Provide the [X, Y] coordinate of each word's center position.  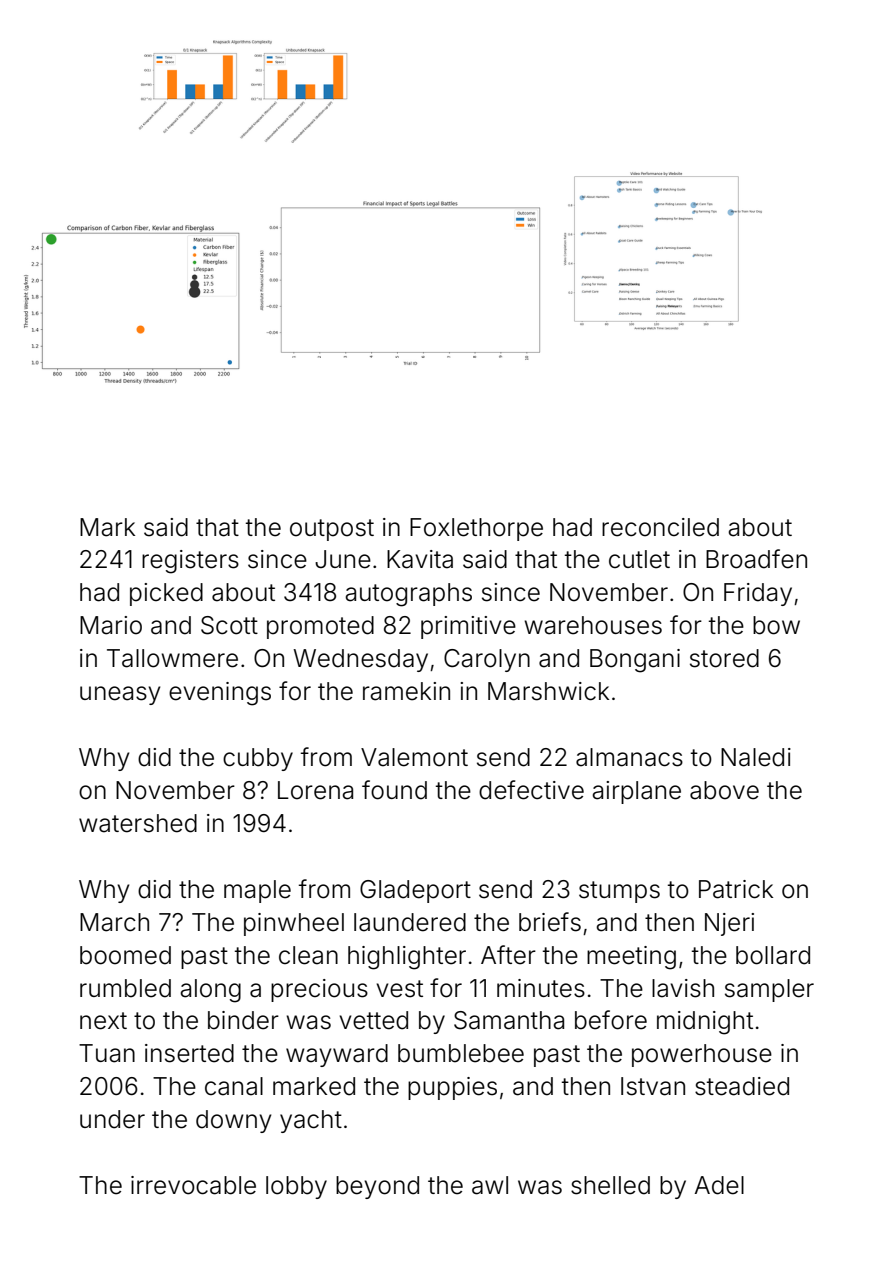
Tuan [107, 1053]
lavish [683, 988]
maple [257, 891]
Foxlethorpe [476, 529]
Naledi [756, 757]
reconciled [660, 527]
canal [234, 1086]
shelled [610, 1185]
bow [776, 625]
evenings [220, 694]
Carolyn [487, 660]
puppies [452, 1088]
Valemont [414, 757]
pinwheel [294, 924]
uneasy [120, 695]
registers [190, 562]
